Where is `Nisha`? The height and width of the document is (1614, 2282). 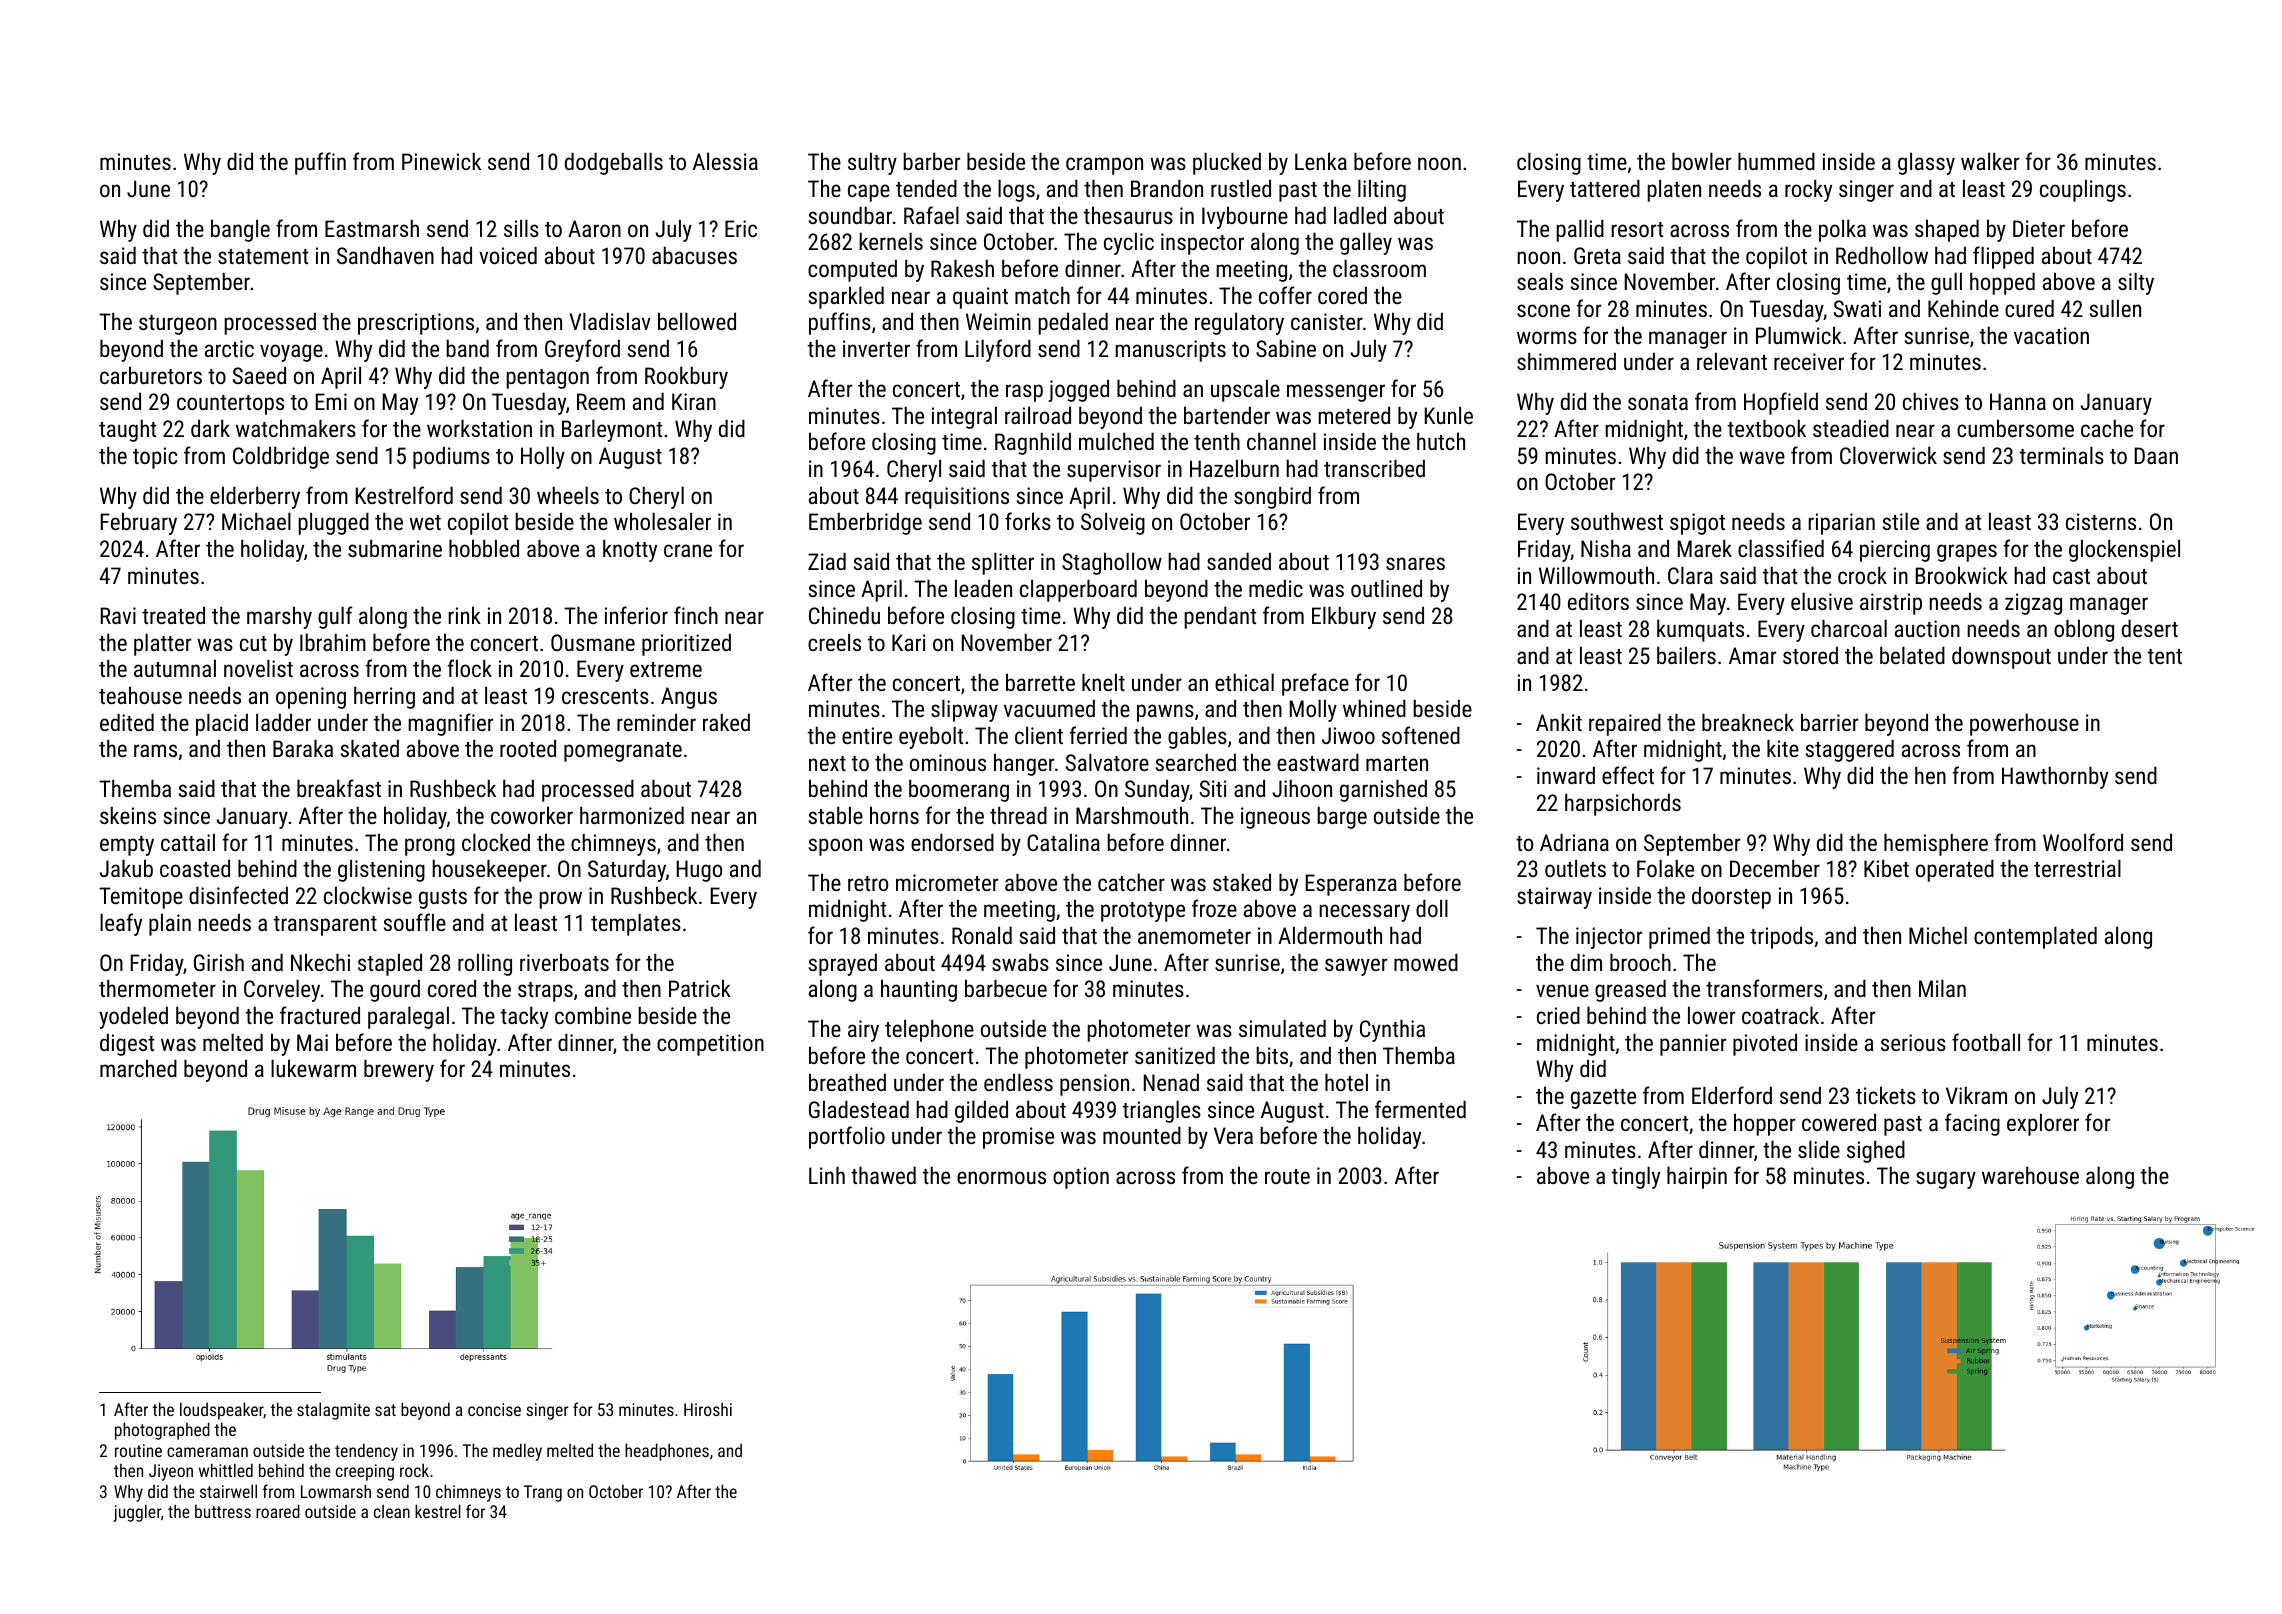 Nisha is located at coordinates (1606, 548).
